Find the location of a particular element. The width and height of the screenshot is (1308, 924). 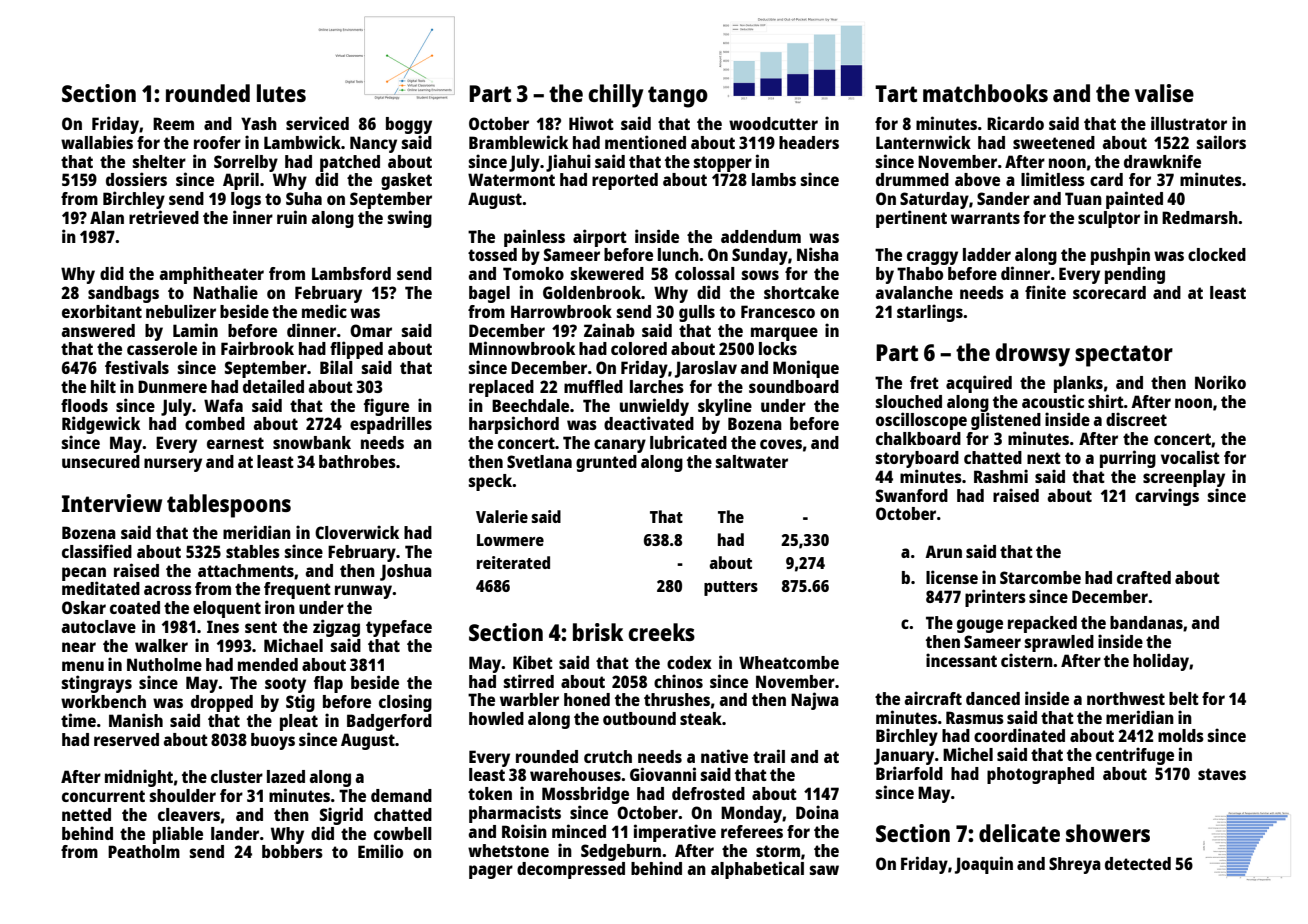

crafted is located at coordinates (1144, 577).
